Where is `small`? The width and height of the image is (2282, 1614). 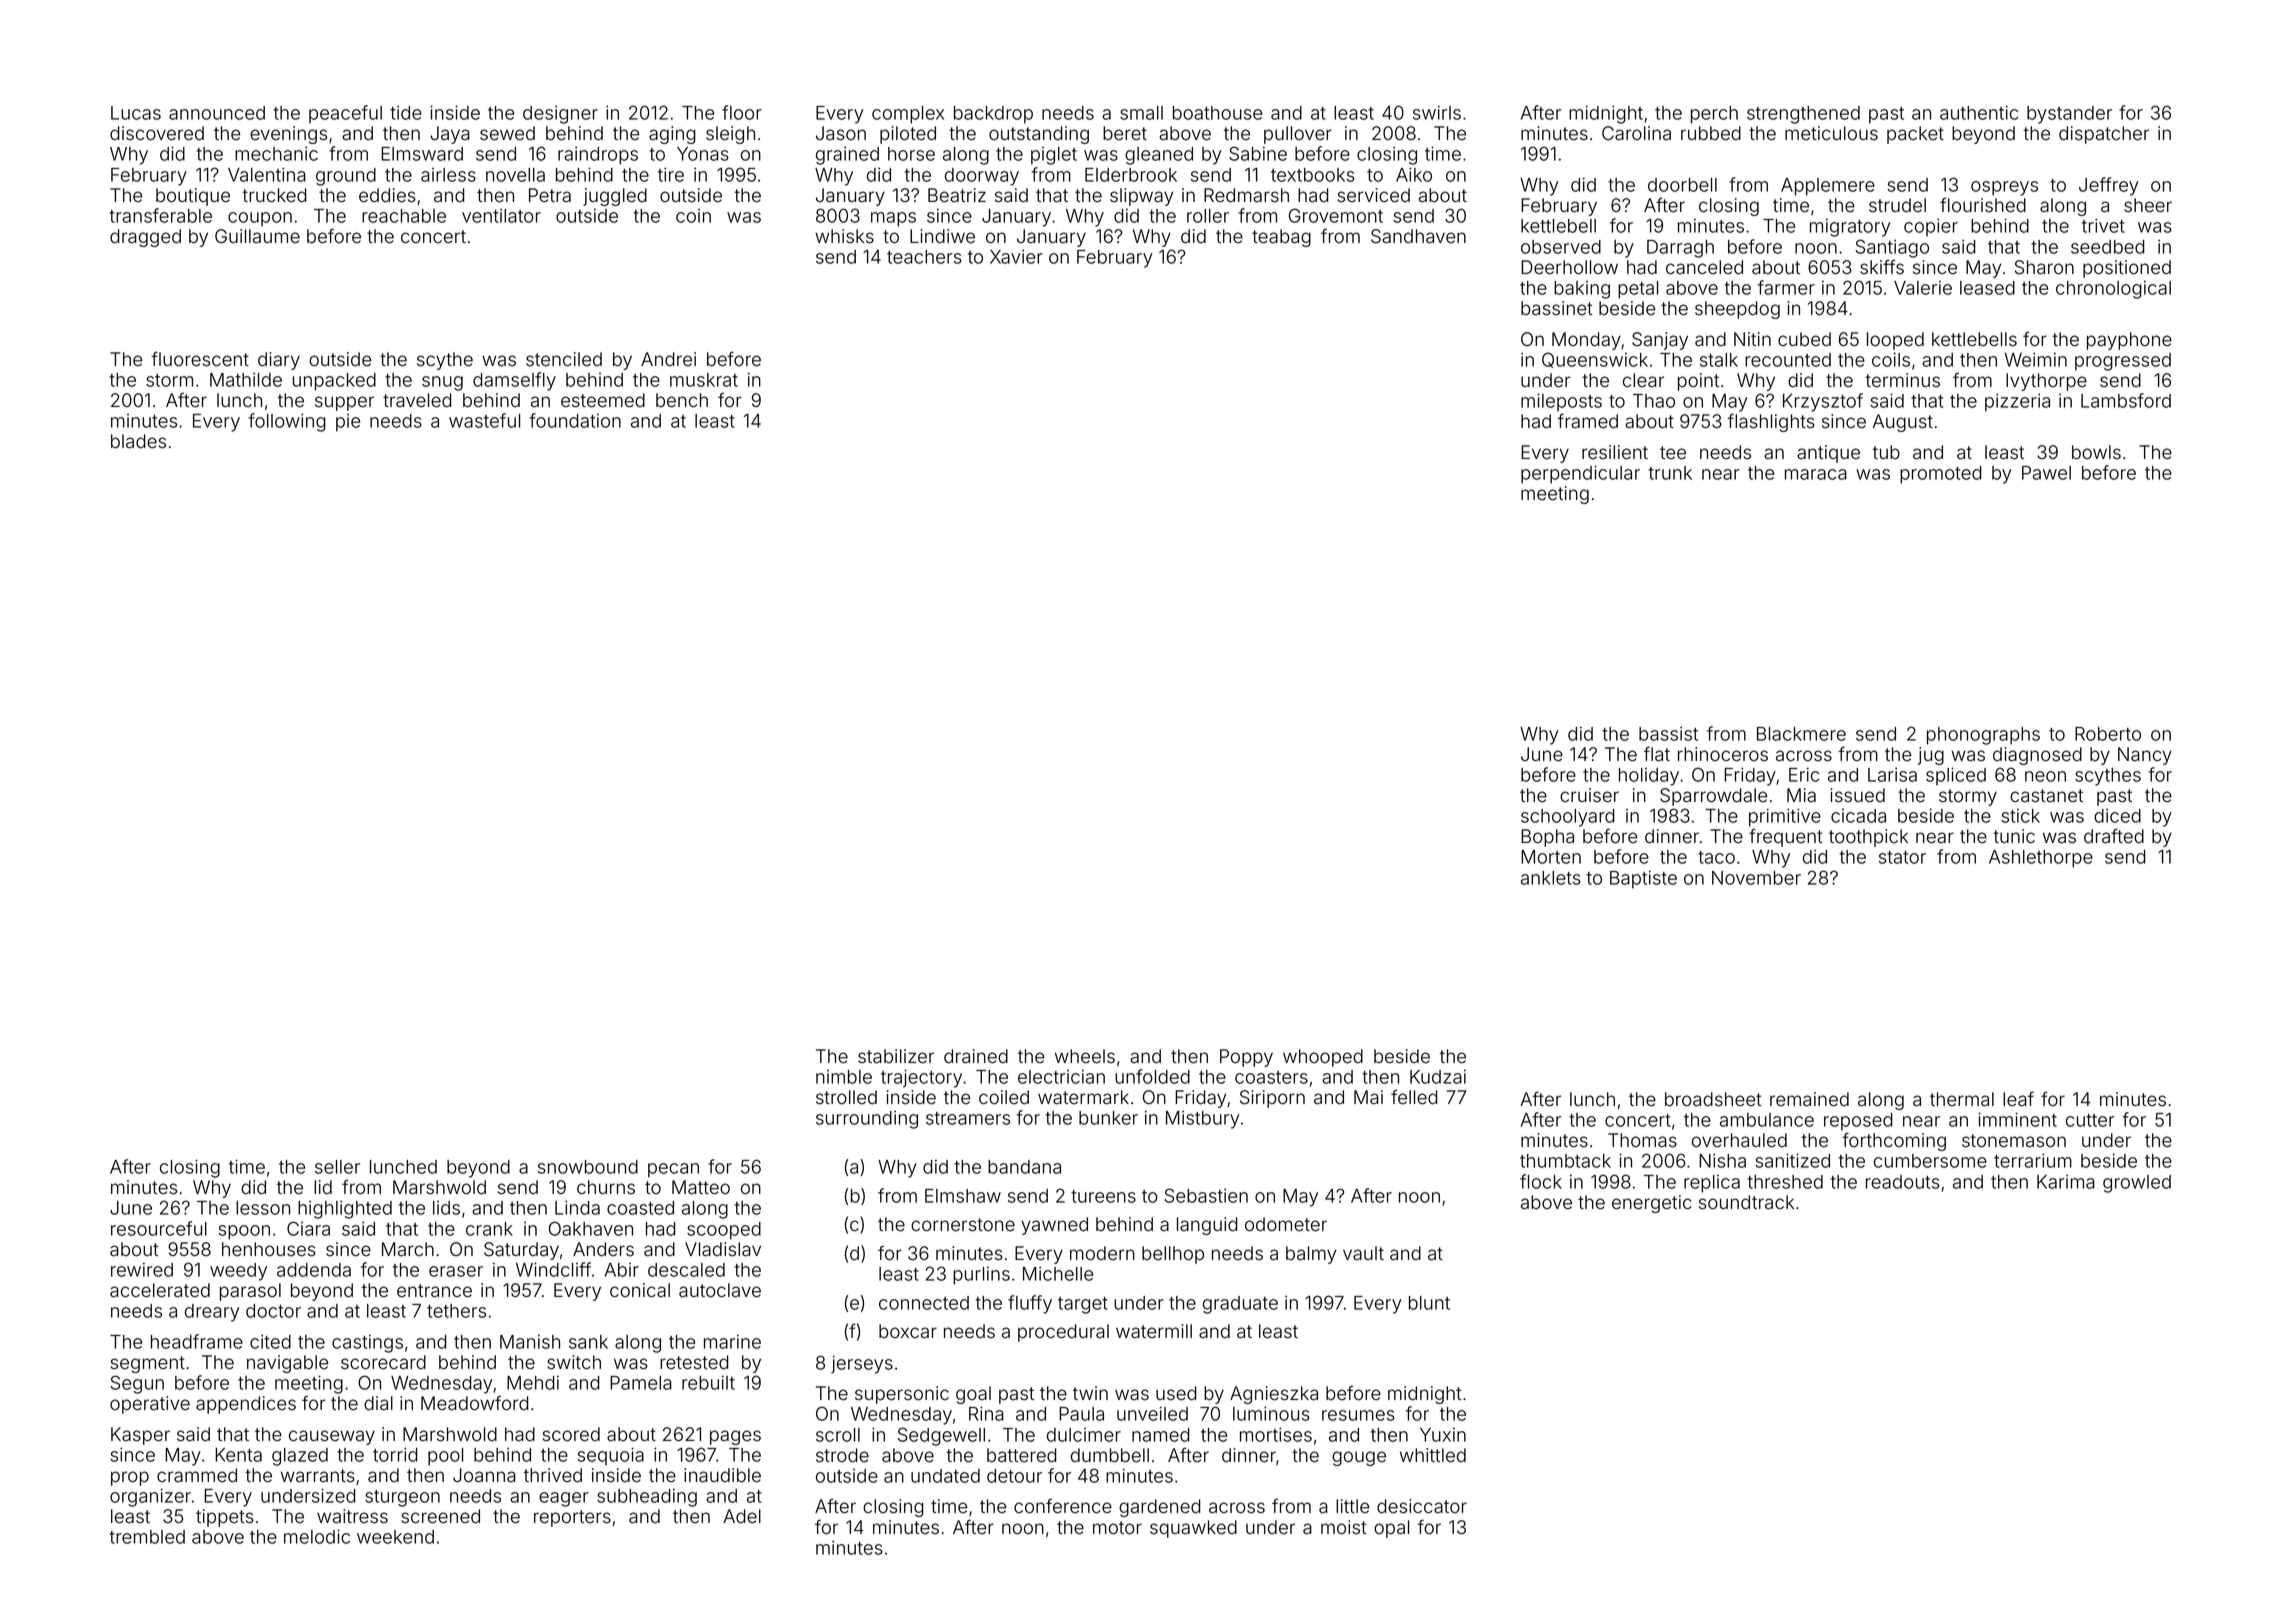 small is located at coordinates (1141, 113).
